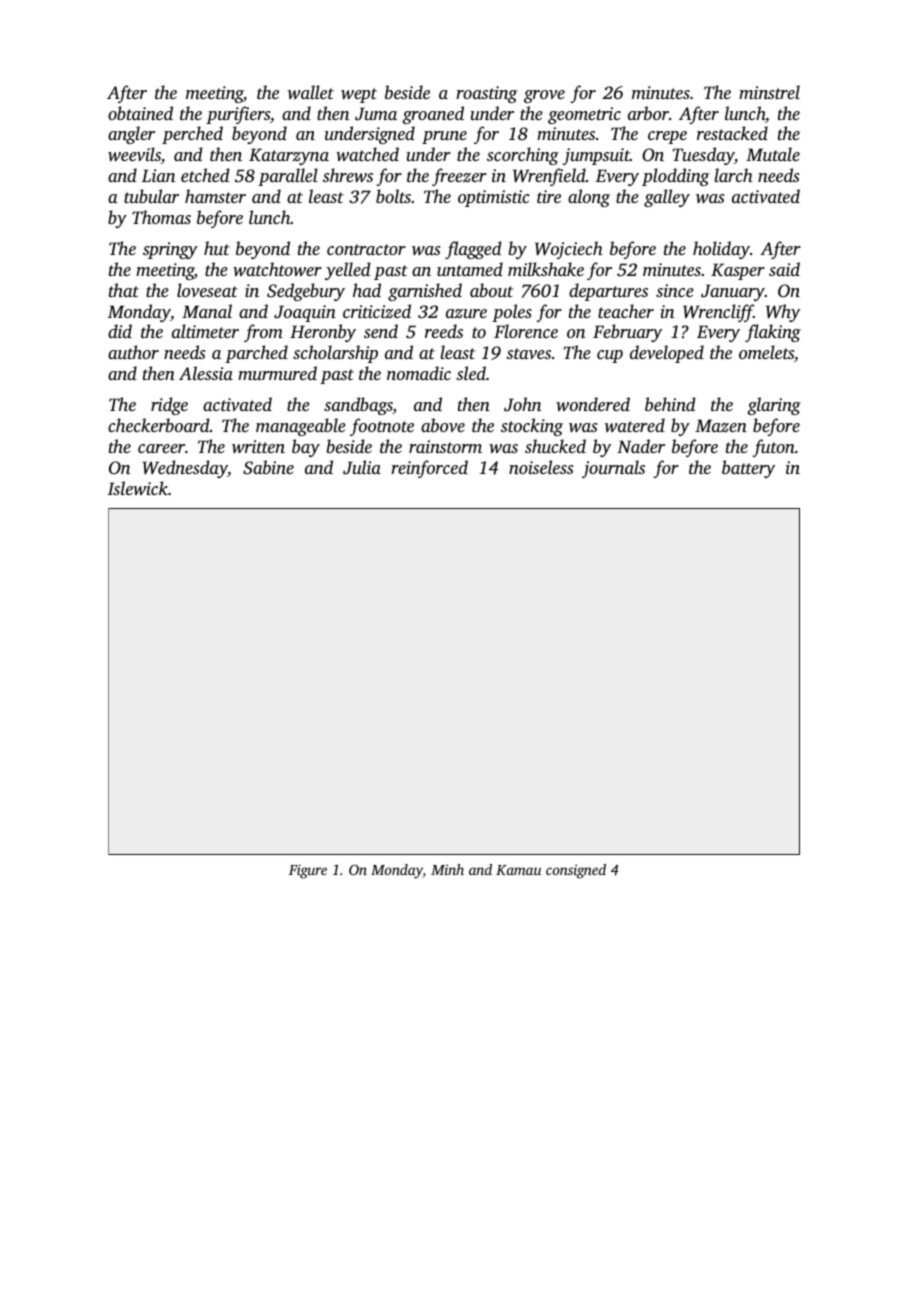  Describe the element at coordinates (576, 871) in the screenshot. I see `consigned` at that location.
